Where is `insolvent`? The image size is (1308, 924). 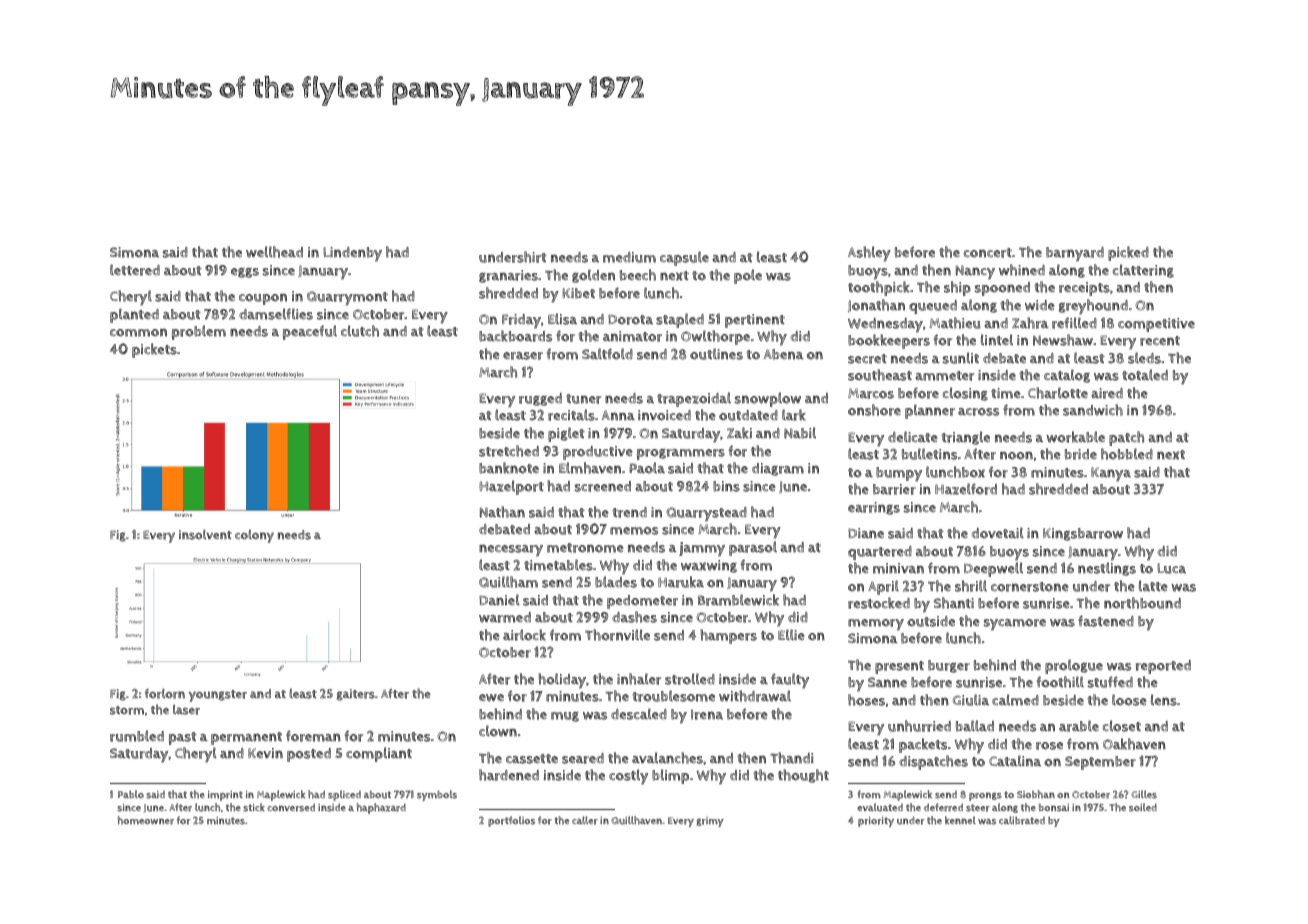
insolvent is located at coordinates (205, 534).
